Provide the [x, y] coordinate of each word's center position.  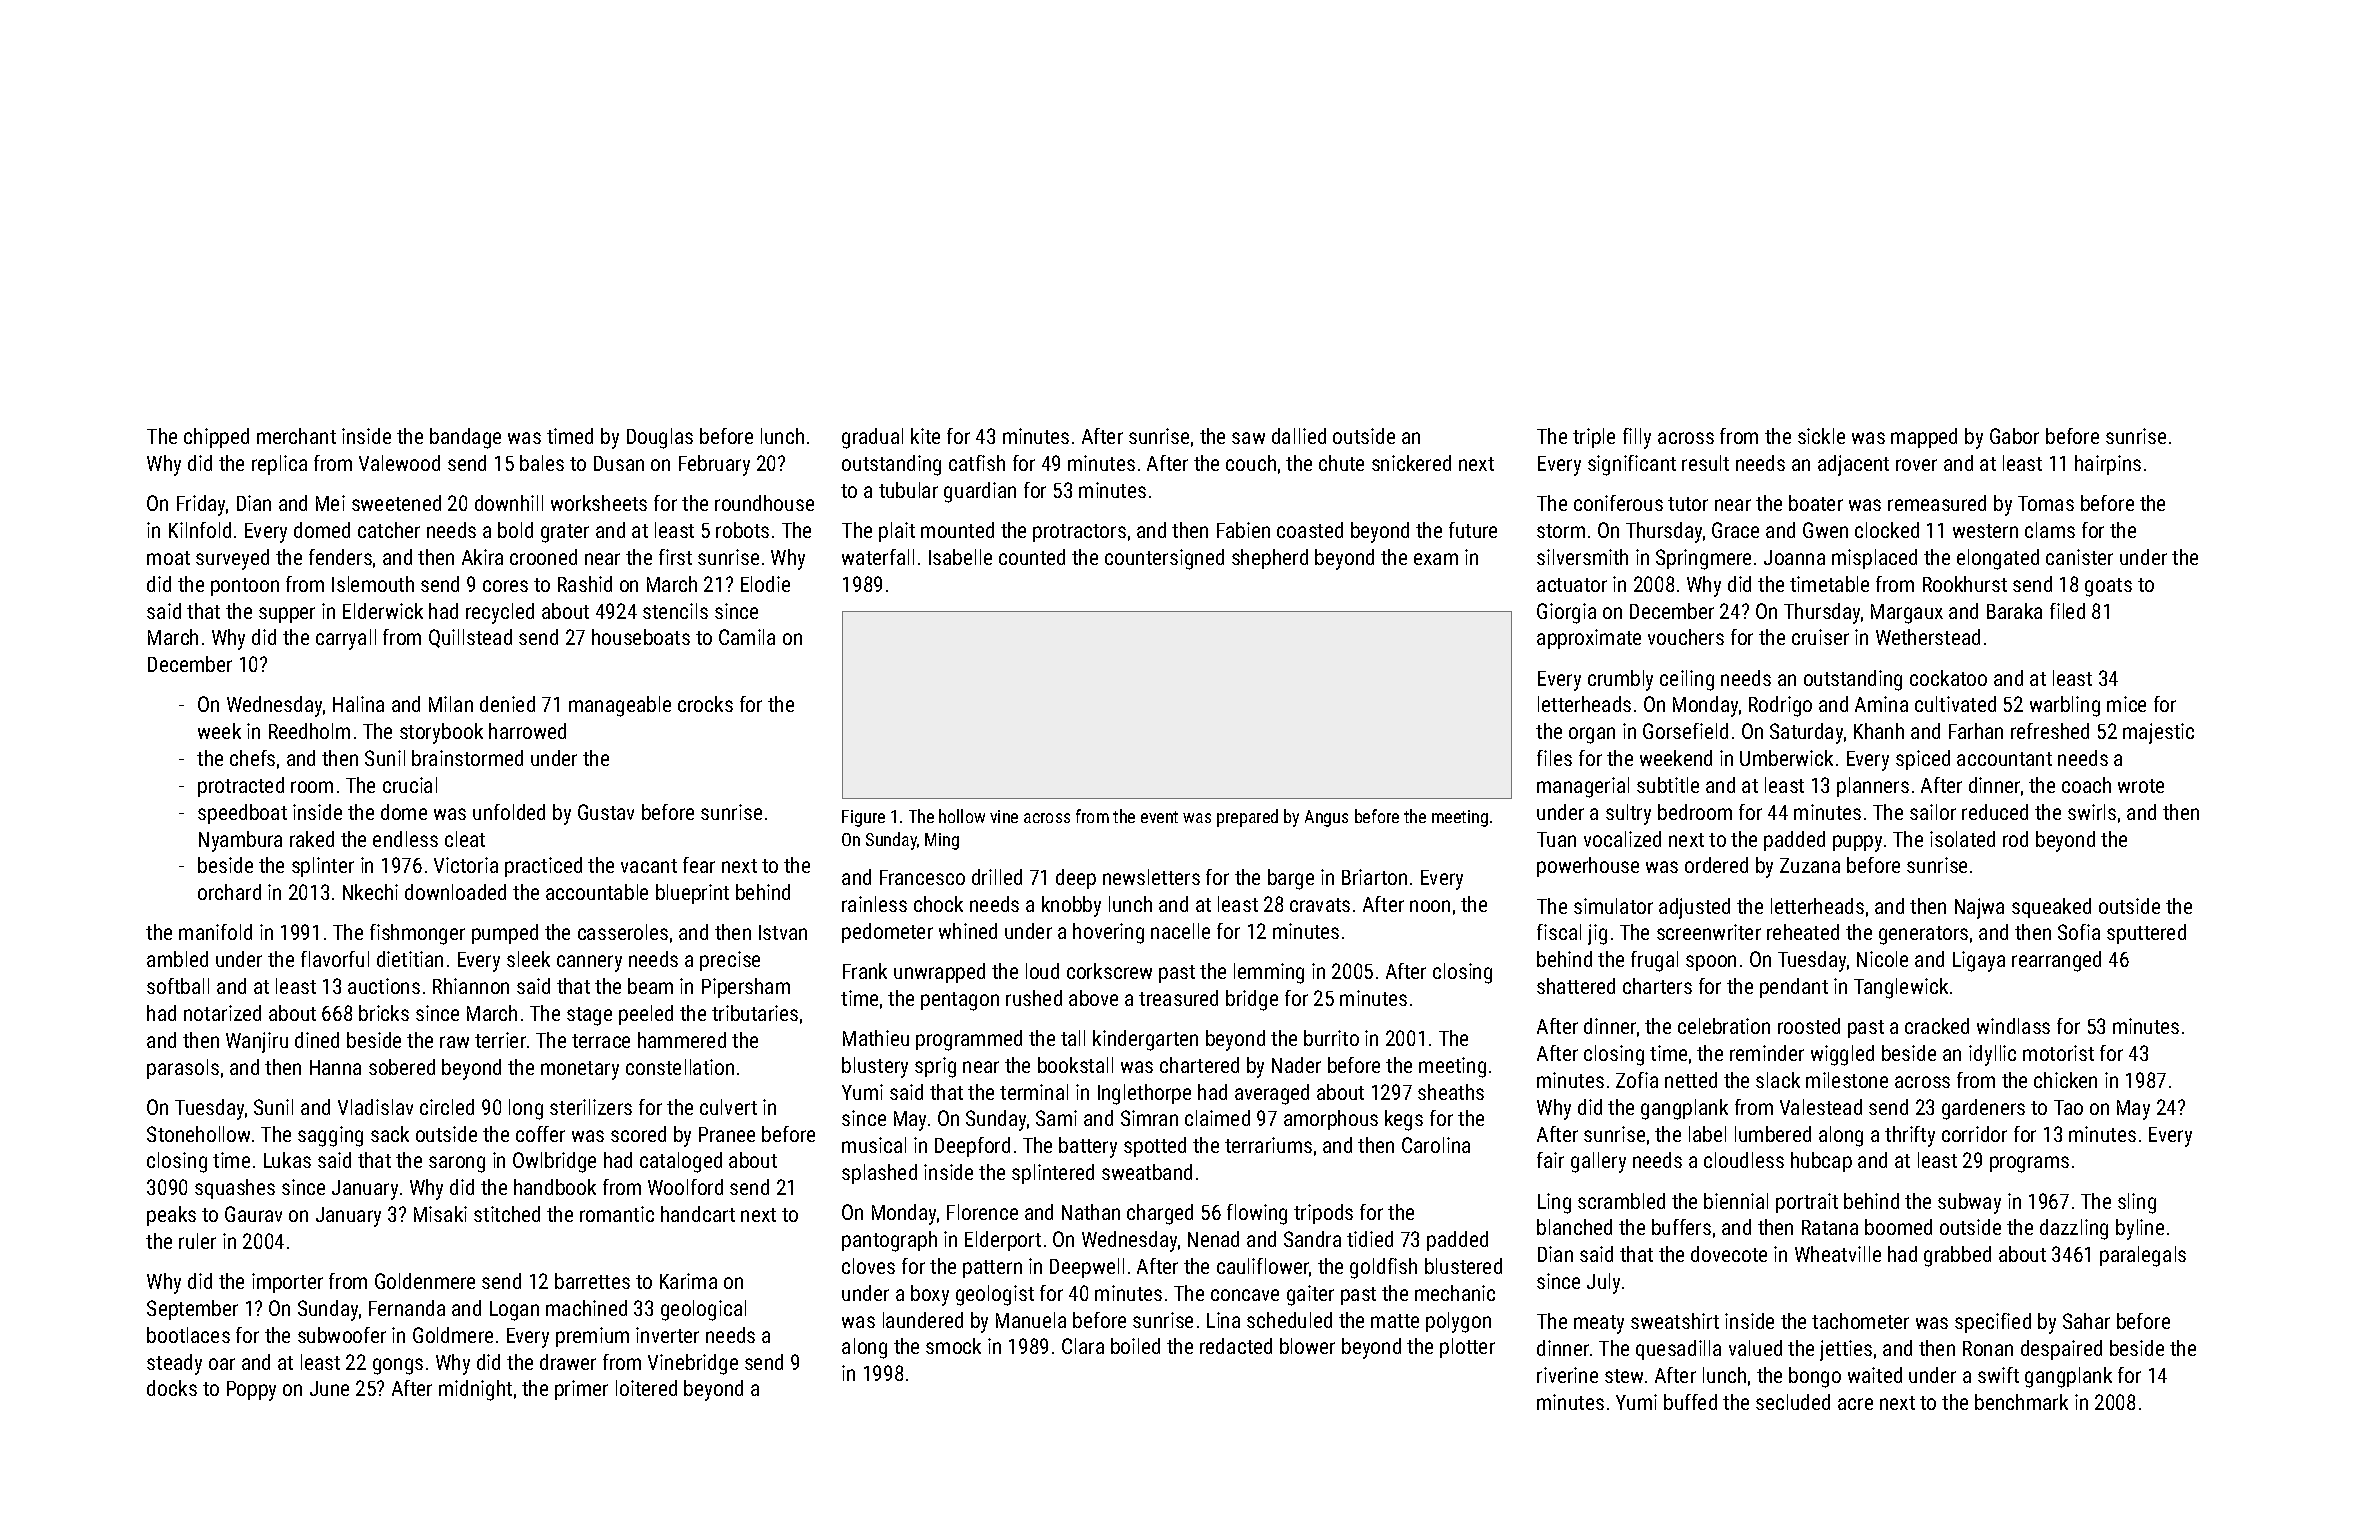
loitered [646, 1388]
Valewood [399, 463]
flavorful [335, 959]
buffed [1690, 1402]
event [1159, 817]
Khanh [1879, 731]
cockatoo [1948, 678]
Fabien [1243, 530]
